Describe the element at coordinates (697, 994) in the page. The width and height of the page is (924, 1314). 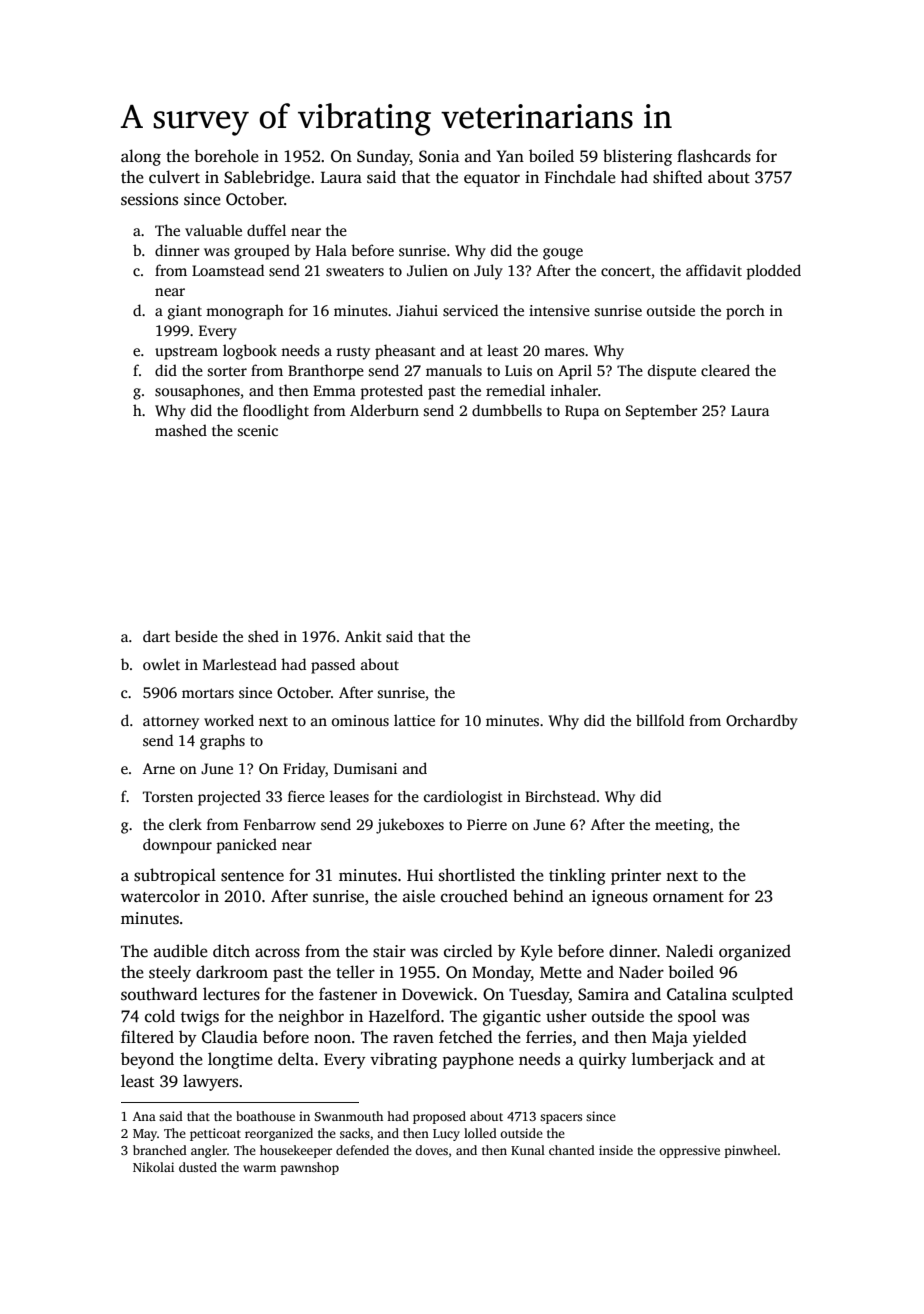
I see `Catalina` at that location.
